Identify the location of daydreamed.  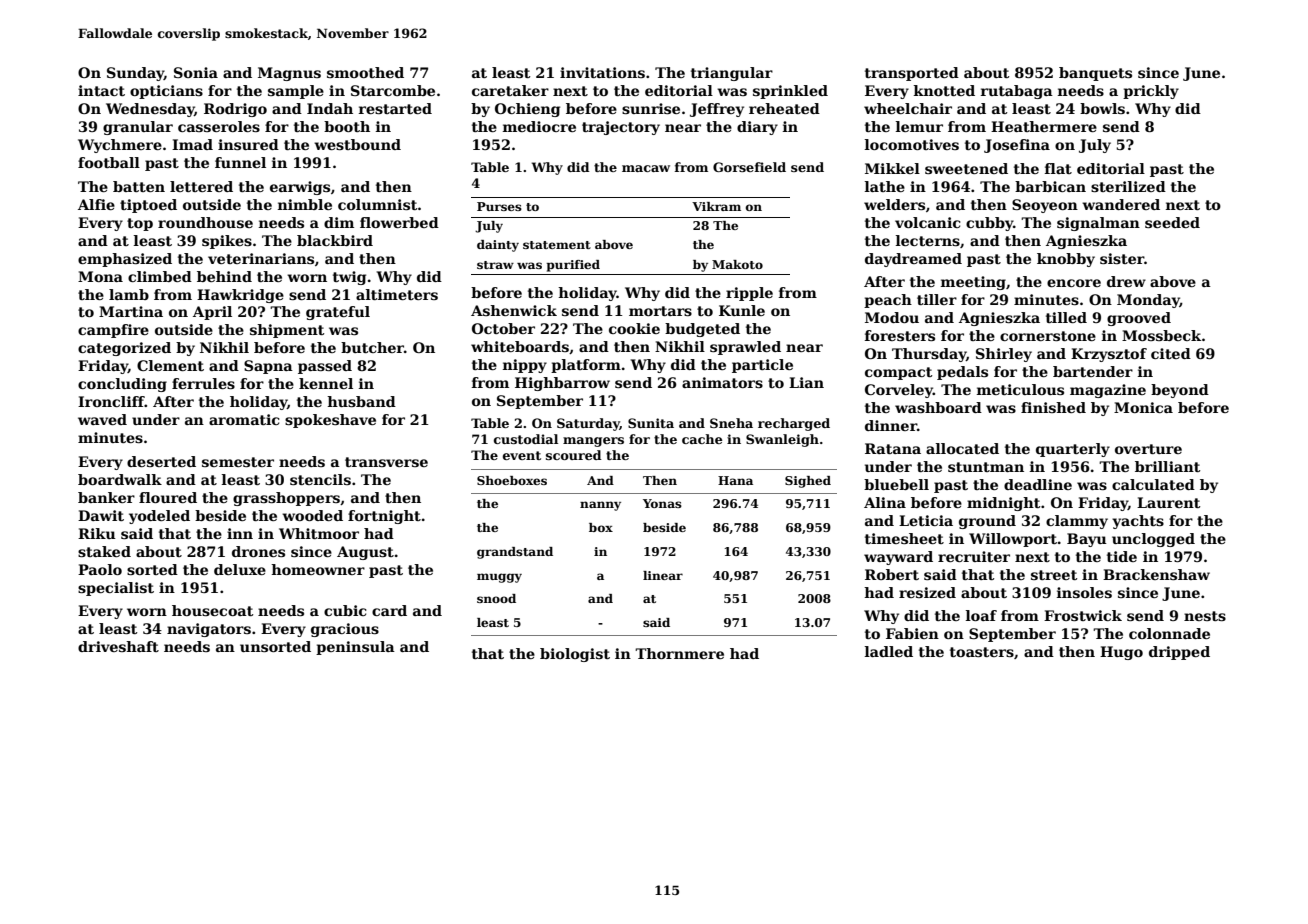
(913, 260).
